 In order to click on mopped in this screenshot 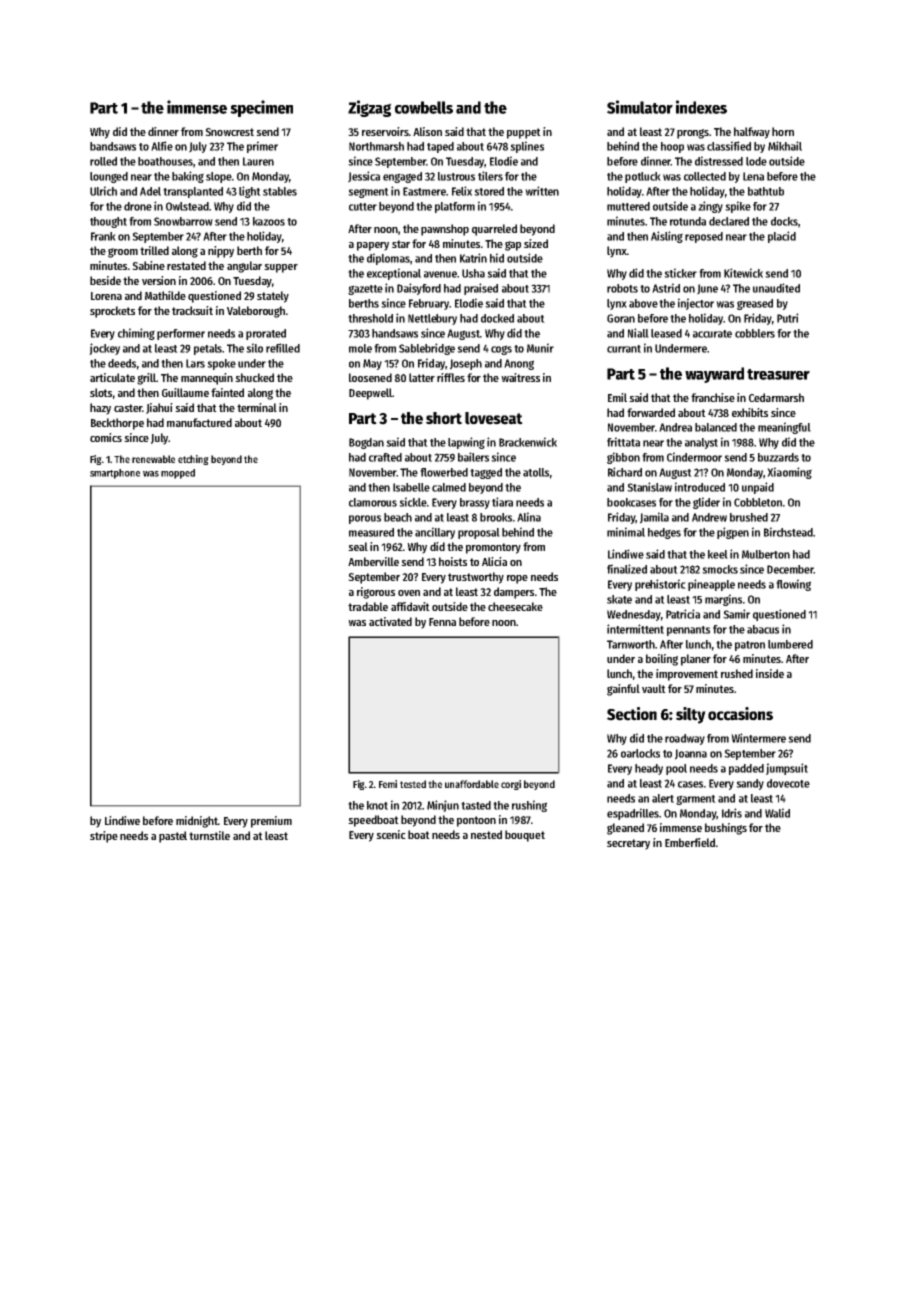, I will do `click(178, 474)`.
